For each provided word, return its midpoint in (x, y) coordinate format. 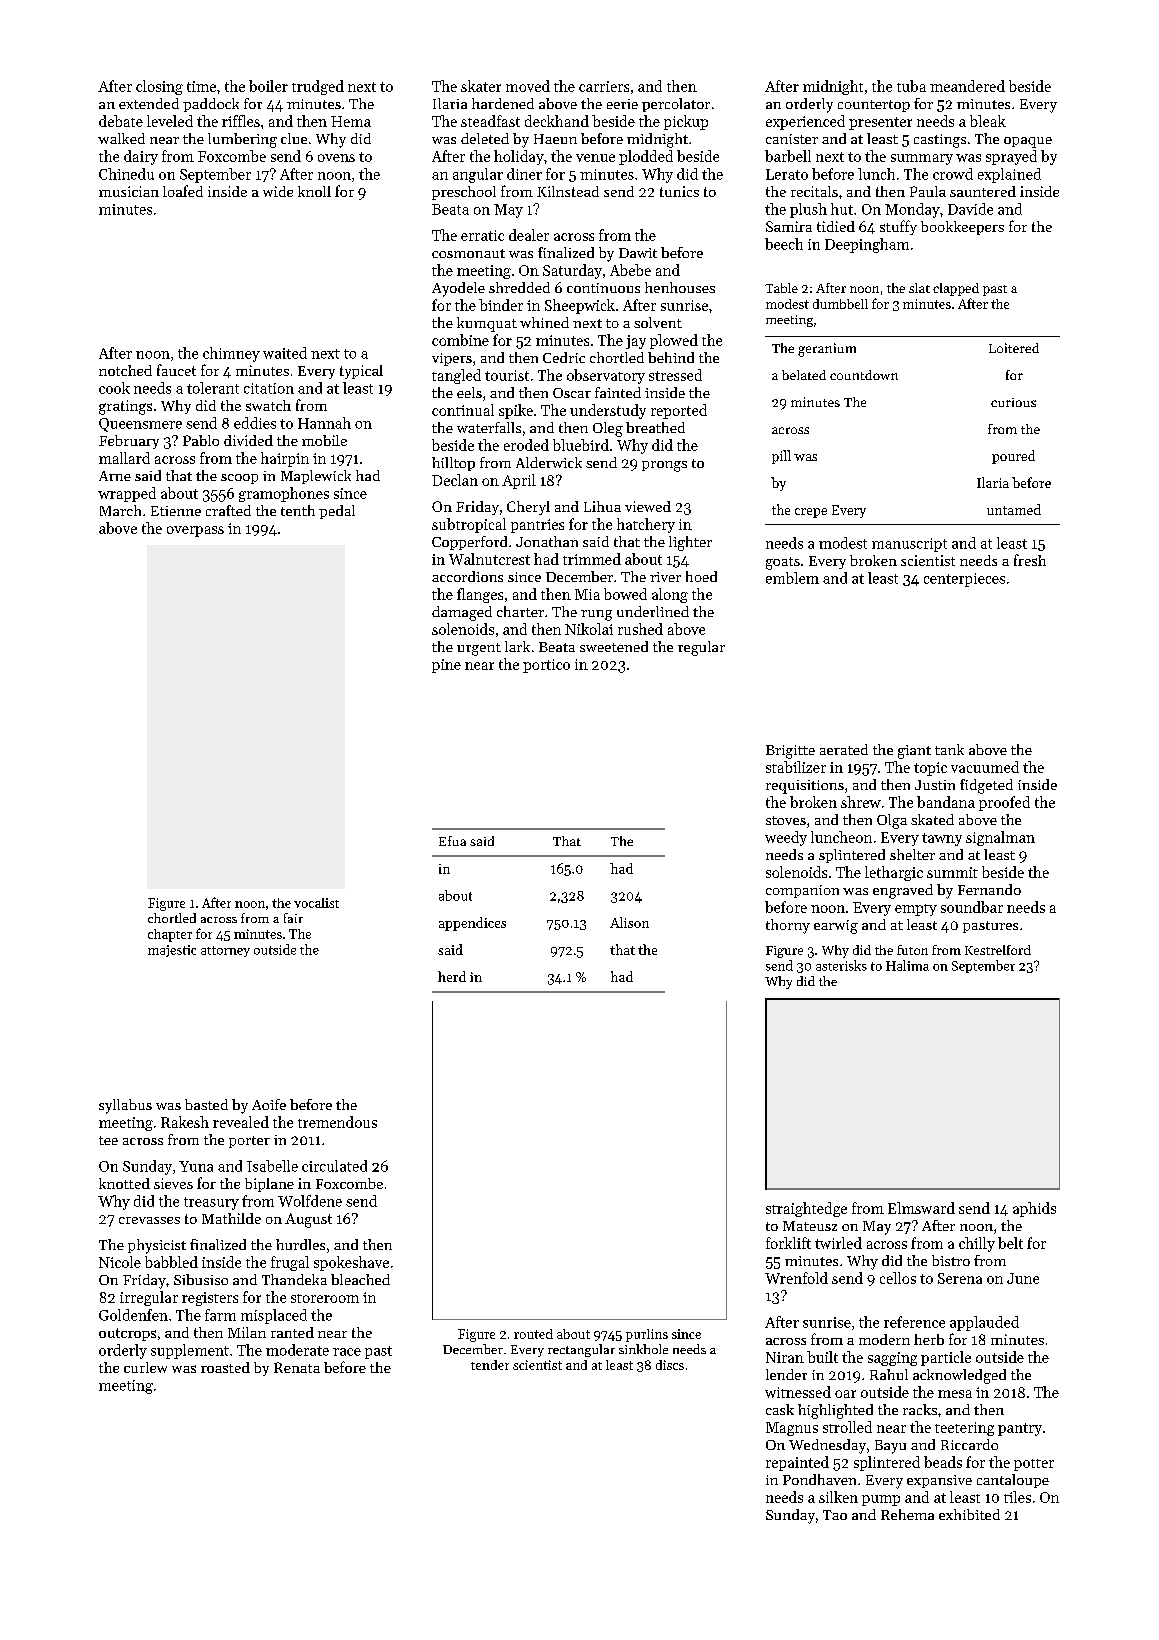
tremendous (337, 1122)
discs (670, 1365)
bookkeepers (962, 228)
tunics (679, 191)
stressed (675, 375)
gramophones (284, 494)
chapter (170, 935)
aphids (1034, 1209)
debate (121, 121)
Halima (907, 965)
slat (919, 288)
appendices (472, 924)
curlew (145, 1367)
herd (452, 976)
